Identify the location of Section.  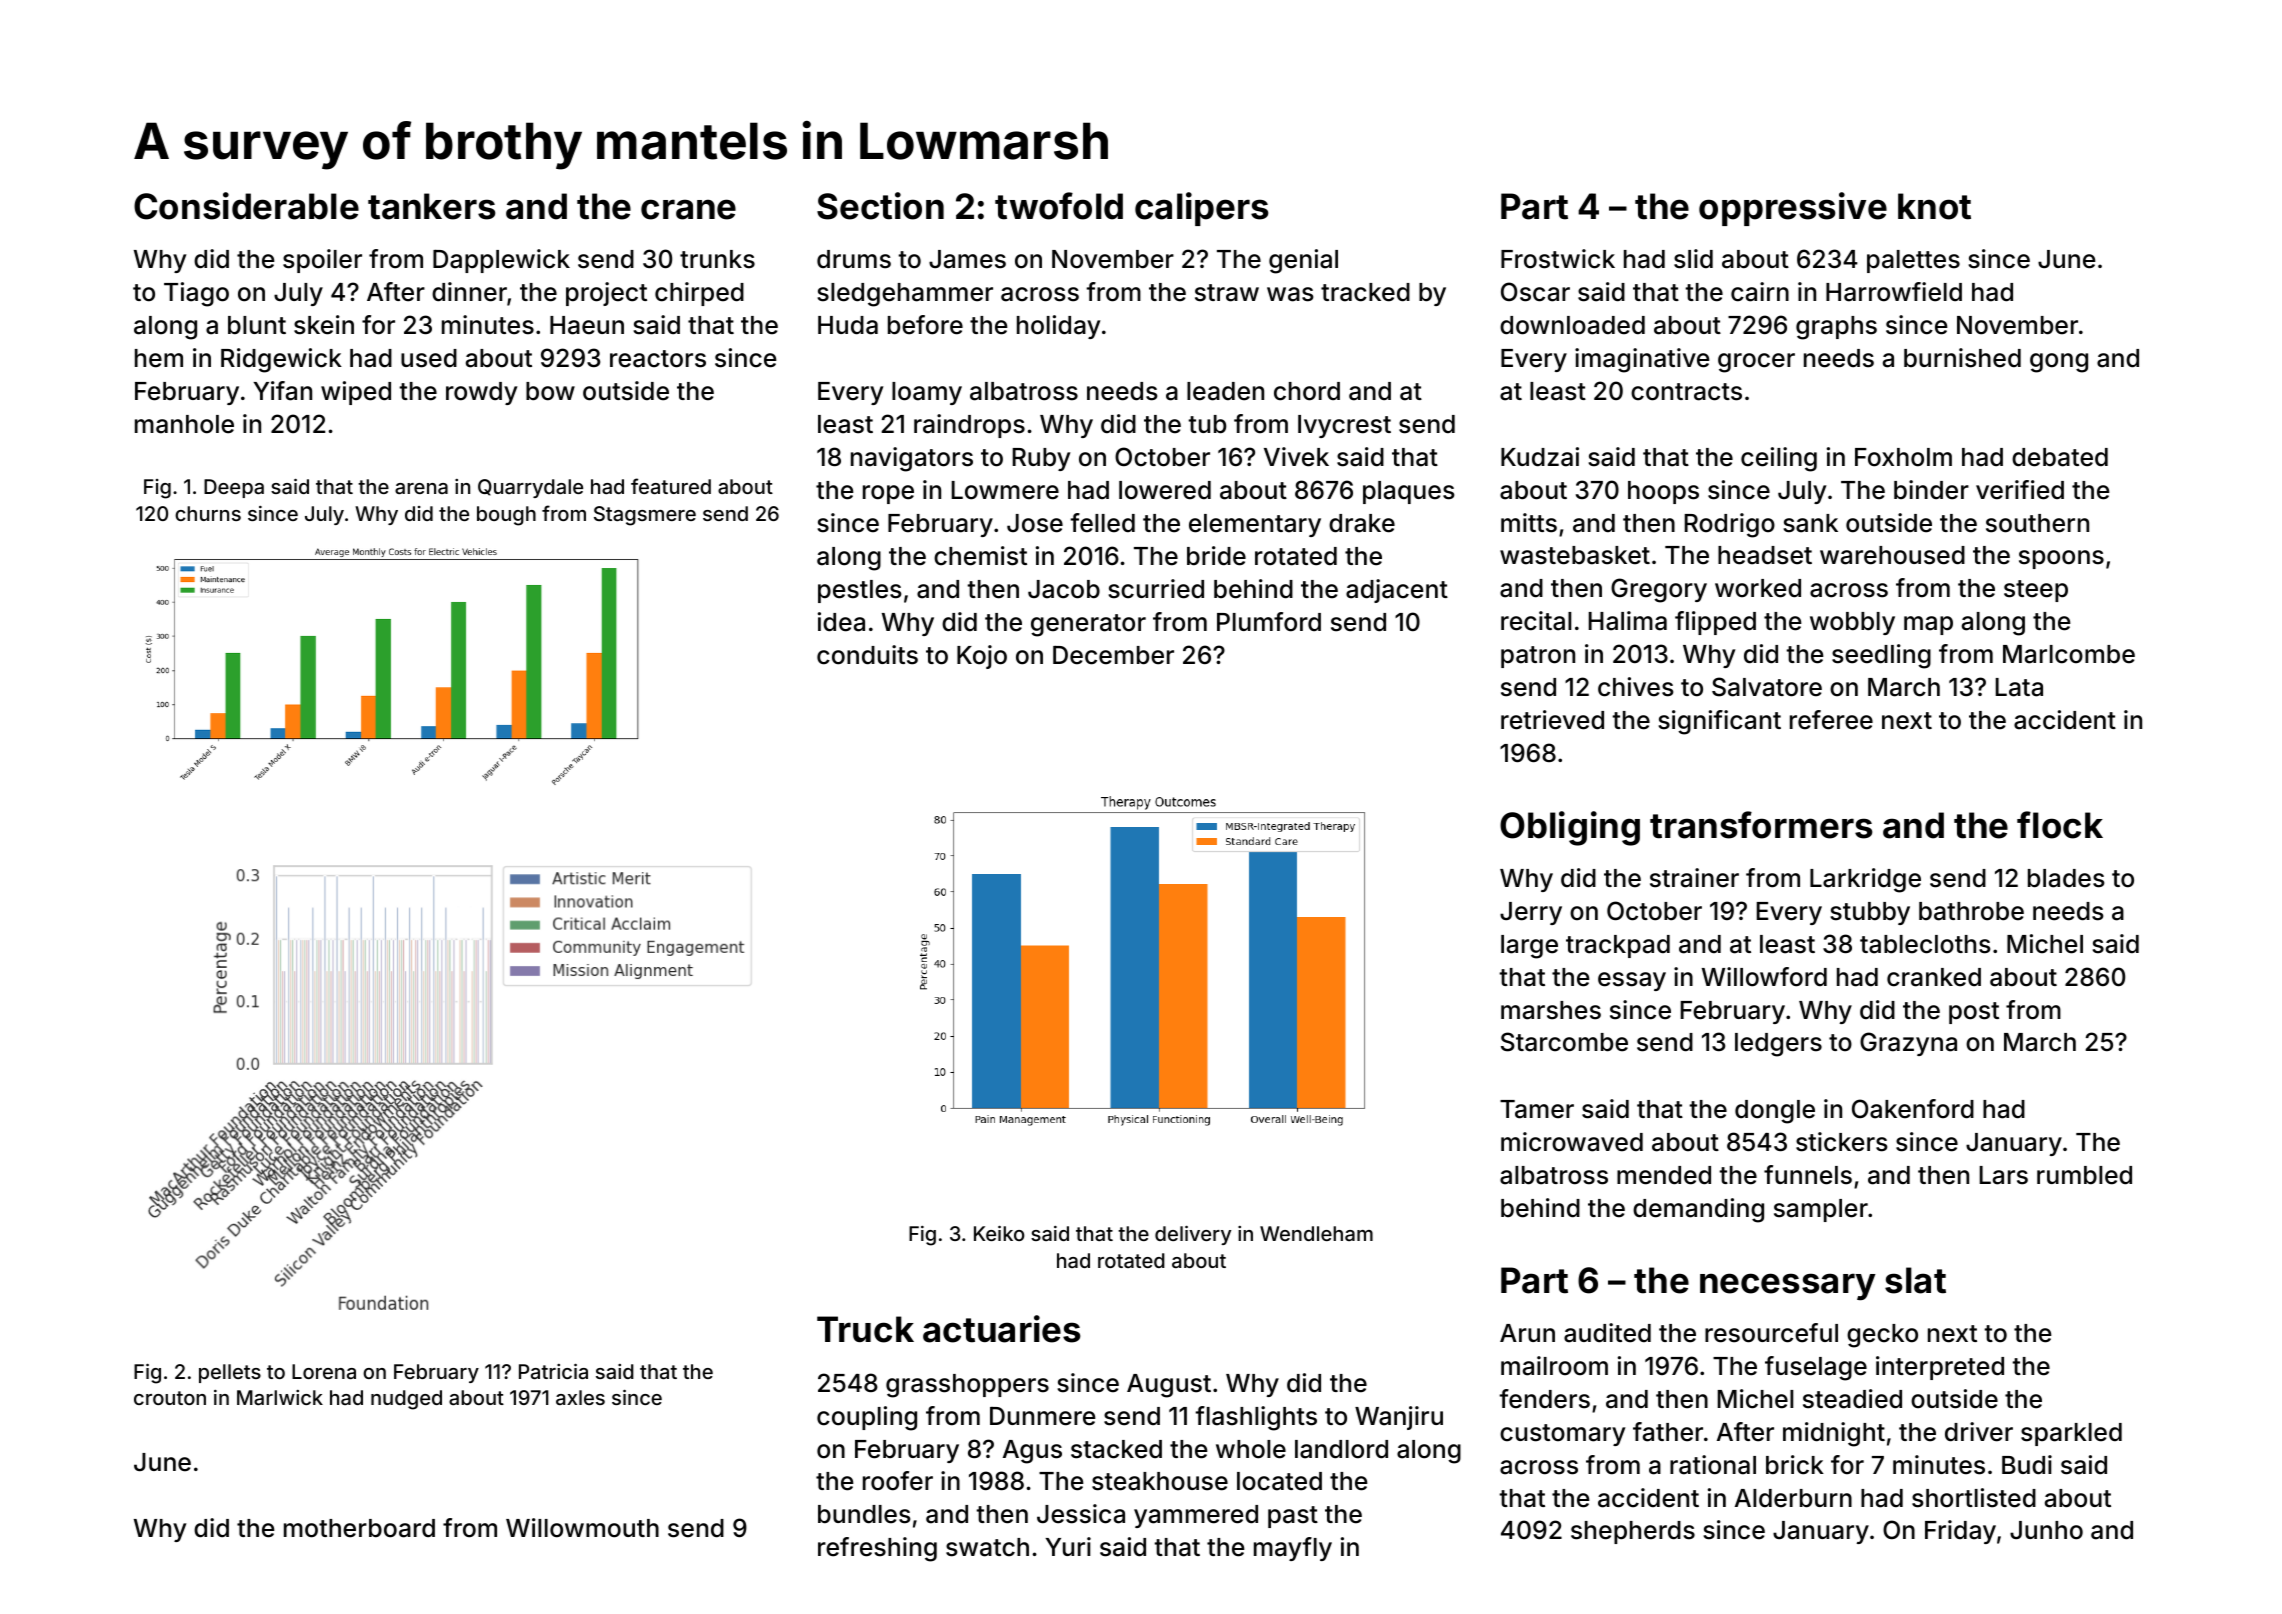
(880, 206).
